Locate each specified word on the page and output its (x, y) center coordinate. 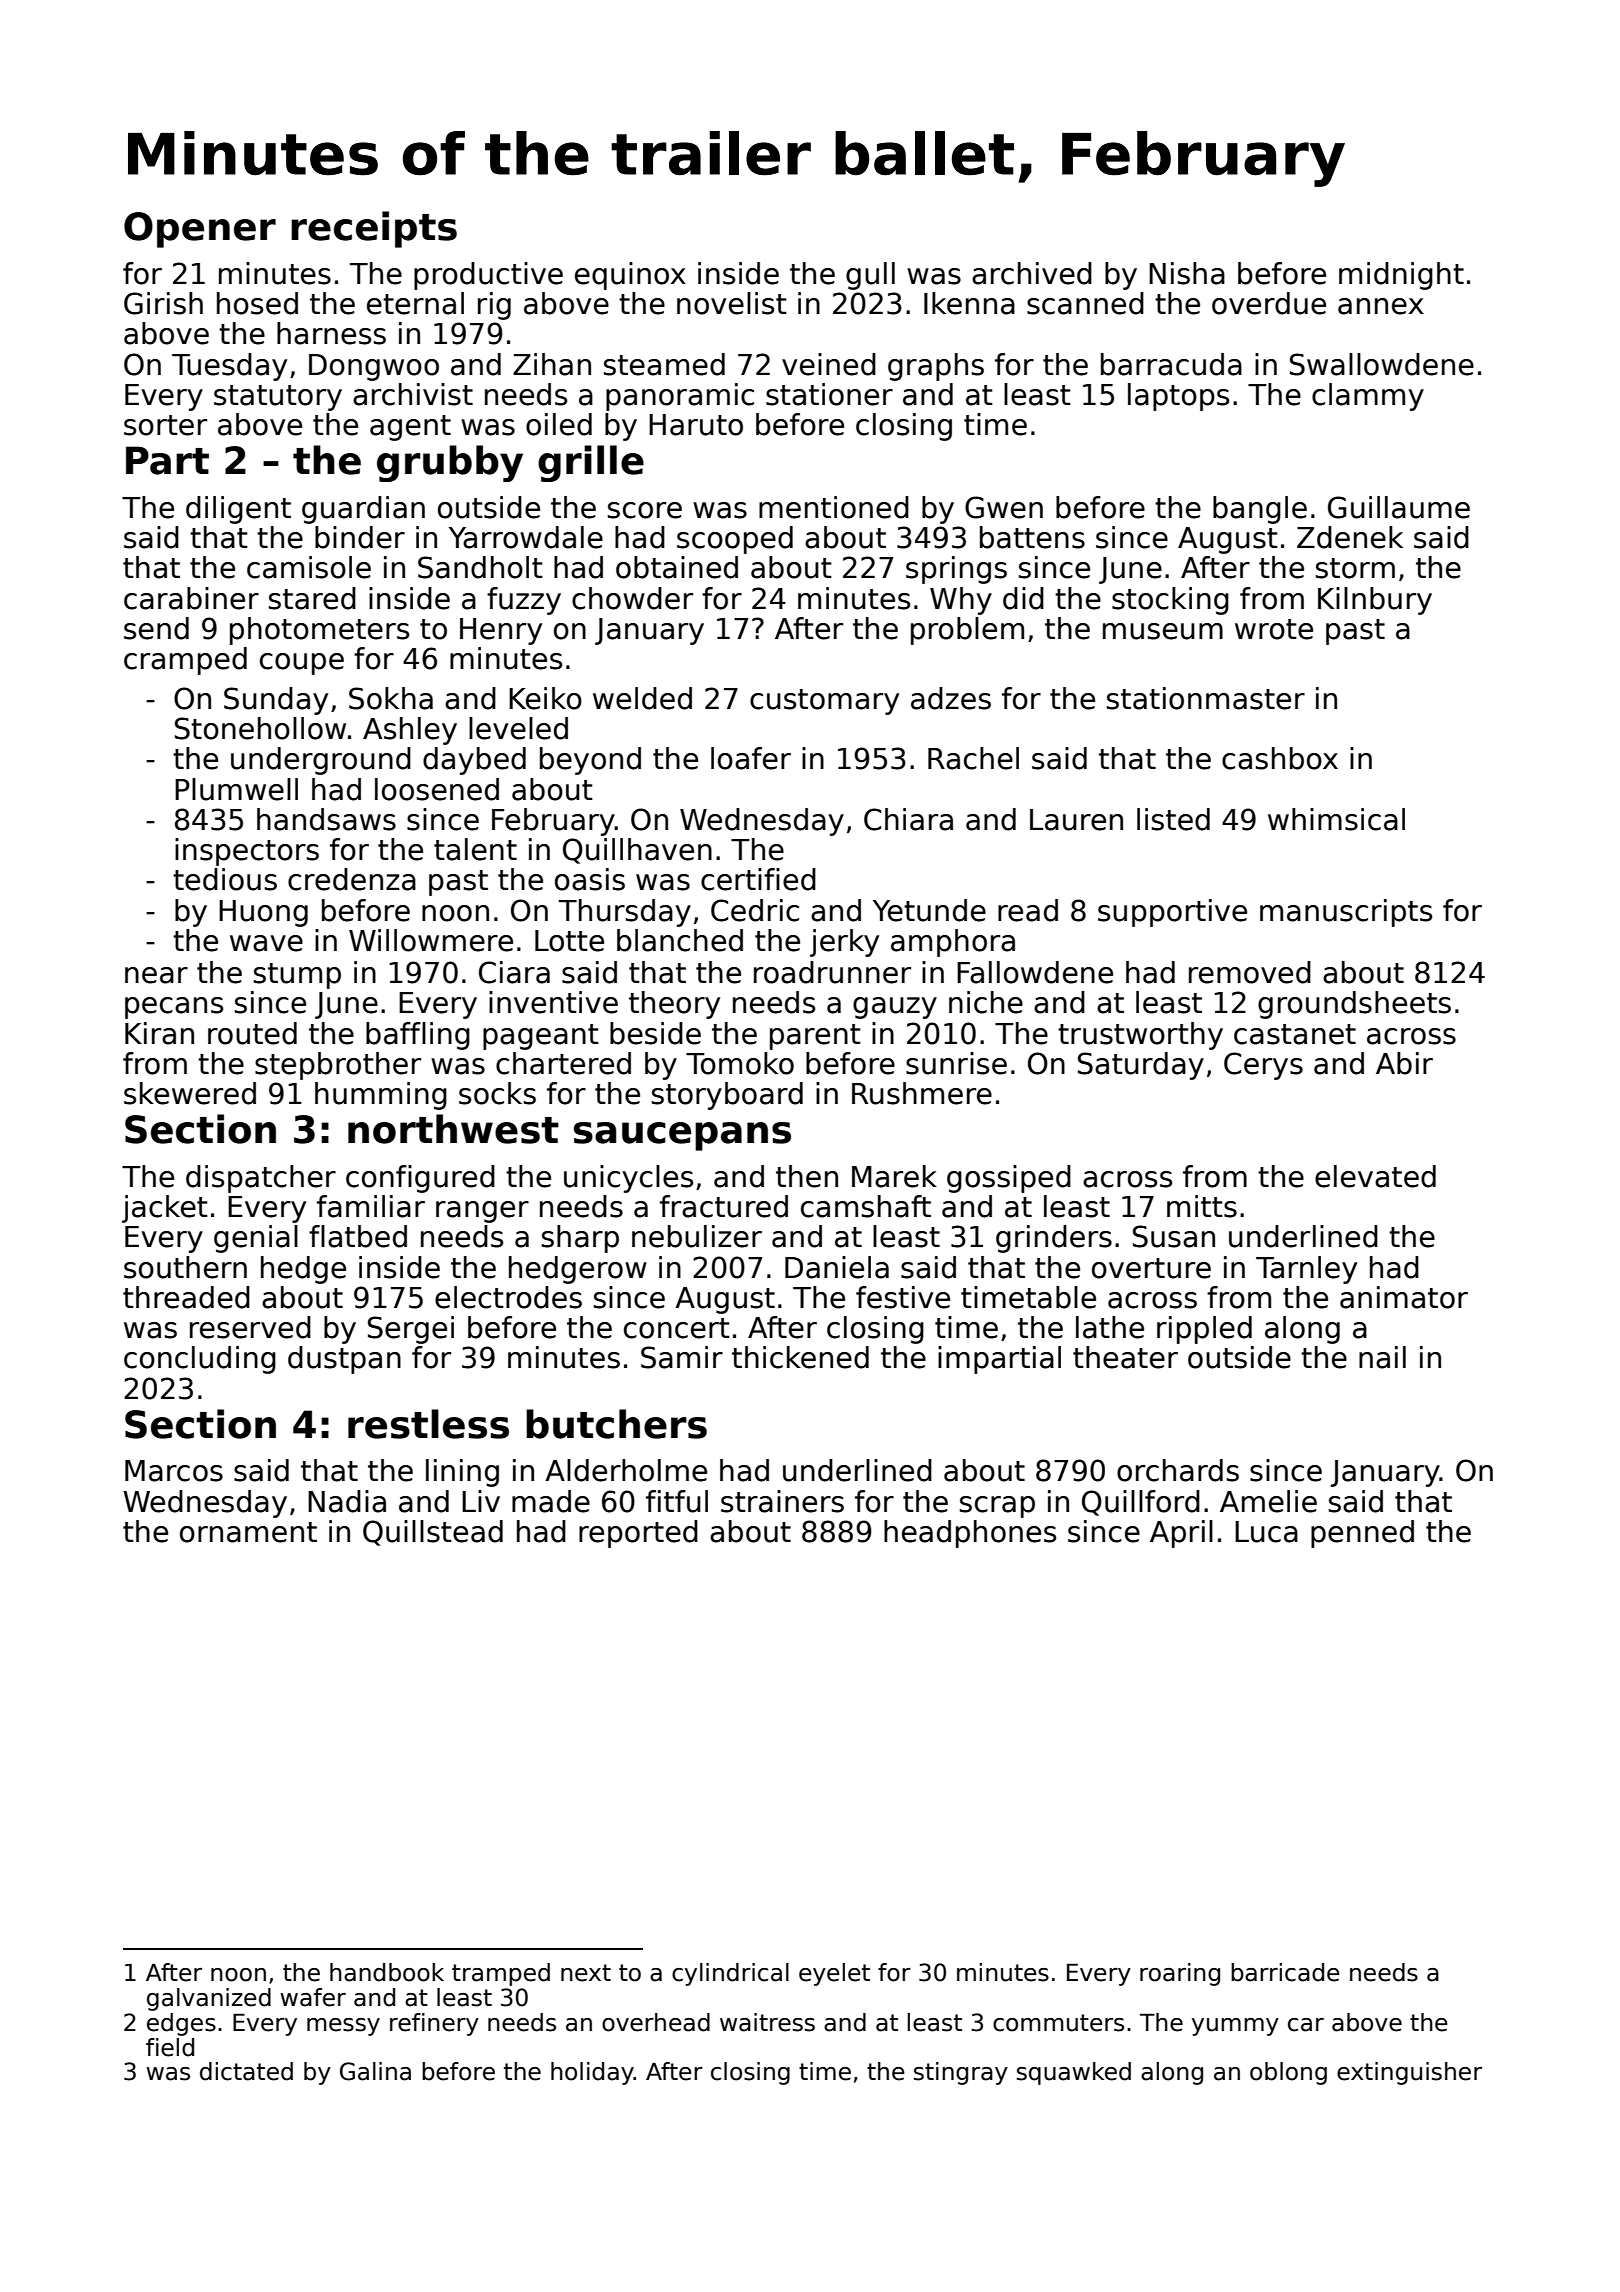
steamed (664, 364)
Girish (163, 303)
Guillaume (1399, 507)
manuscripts (1346, 913)
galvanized (209, 1999)
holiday (592, 2073)
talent (475, 849)
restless (428, 1424)
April (1181, 1534)
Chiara (908, 819)
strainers (782, 1501)
